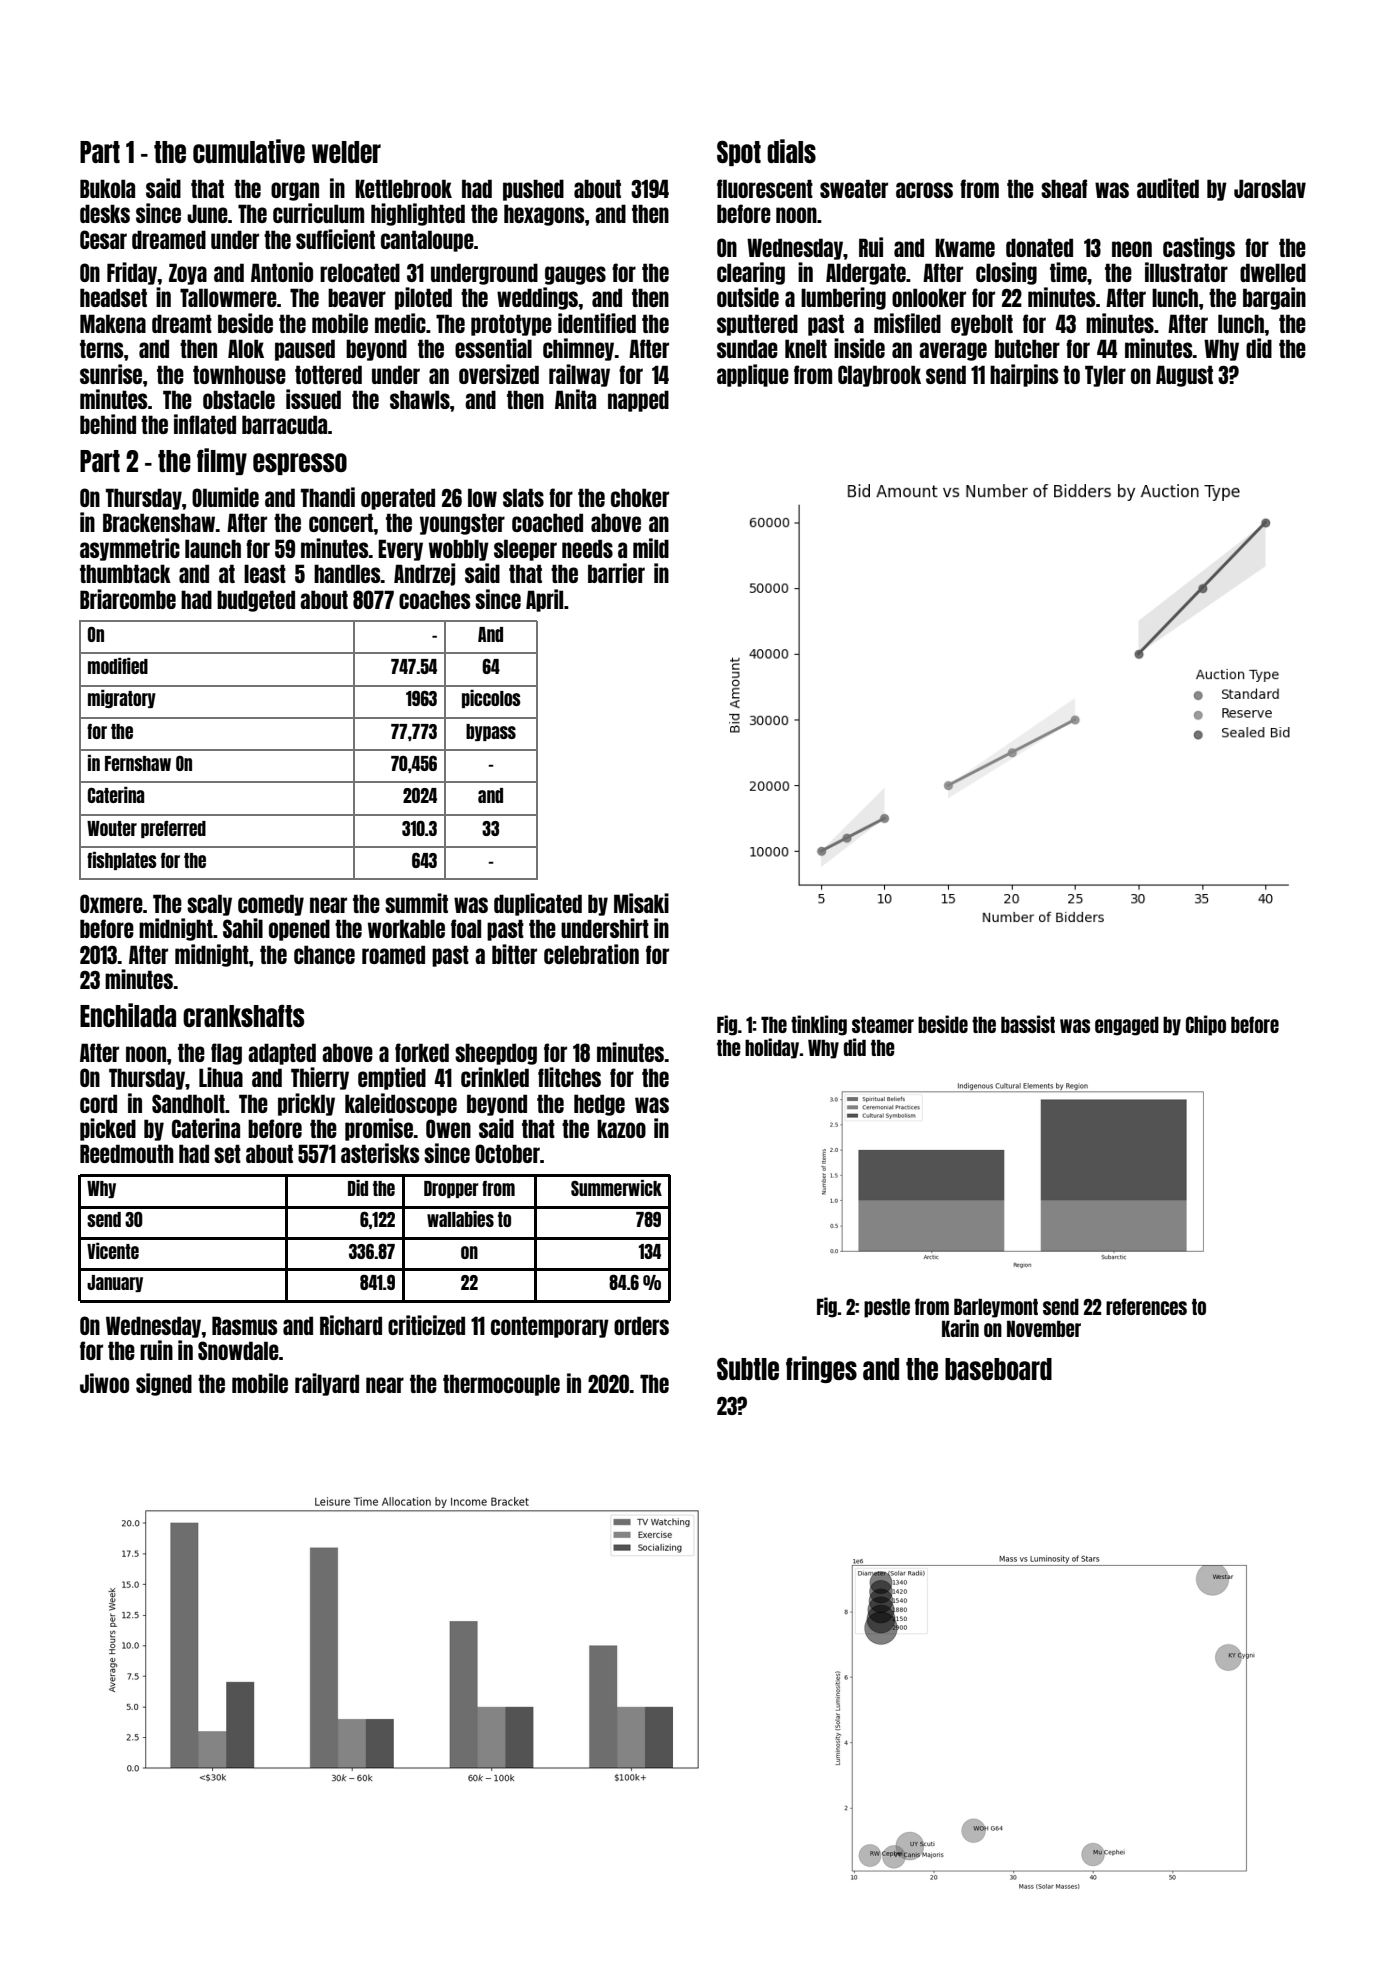 Image resolution: width=1386 pixels, height=1969 pixels. I want to click on operated, so click(398, 499).
